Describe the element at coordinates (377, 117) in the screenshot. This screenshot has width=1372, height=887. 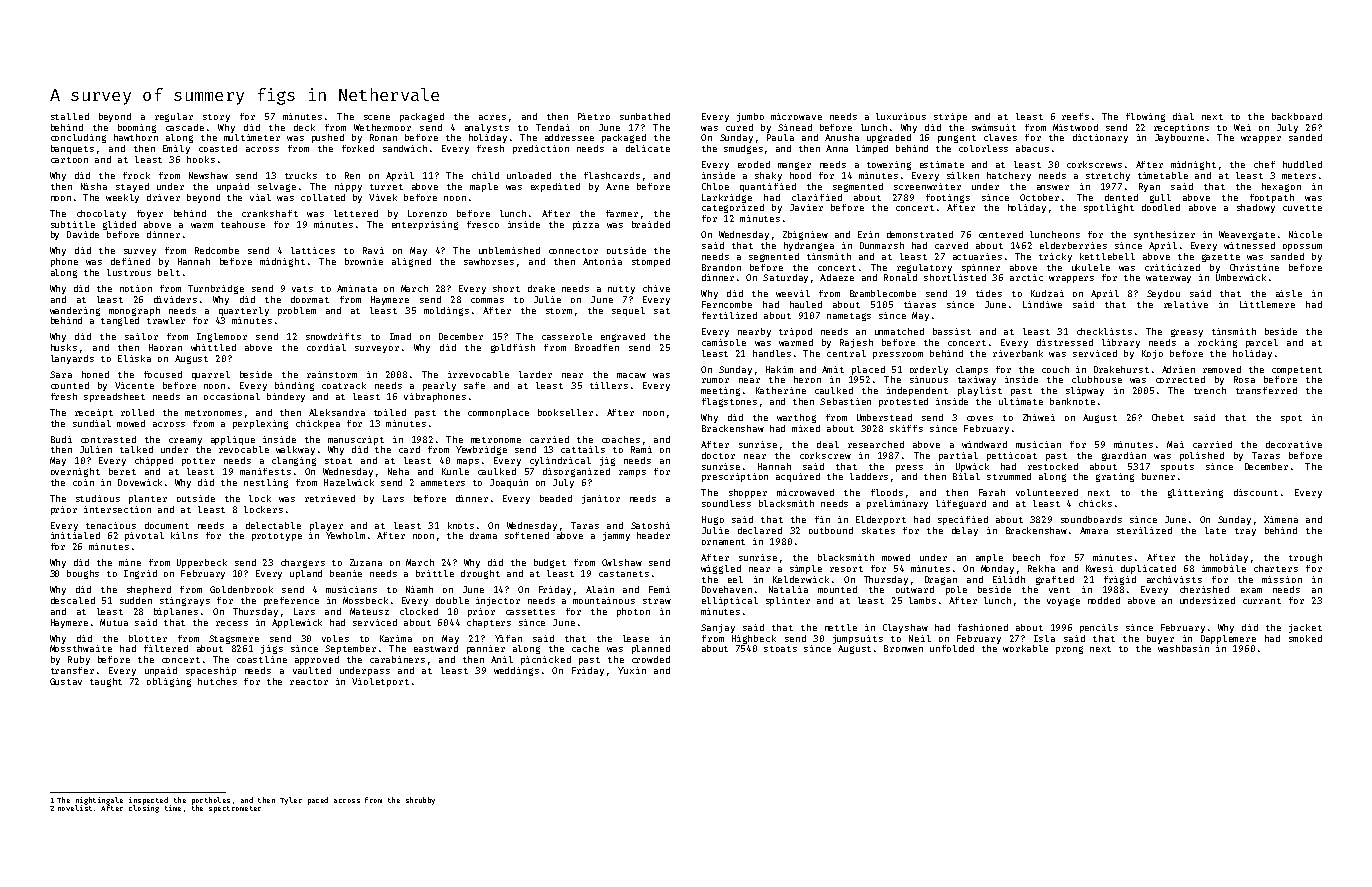
I see `scene` at that location.
